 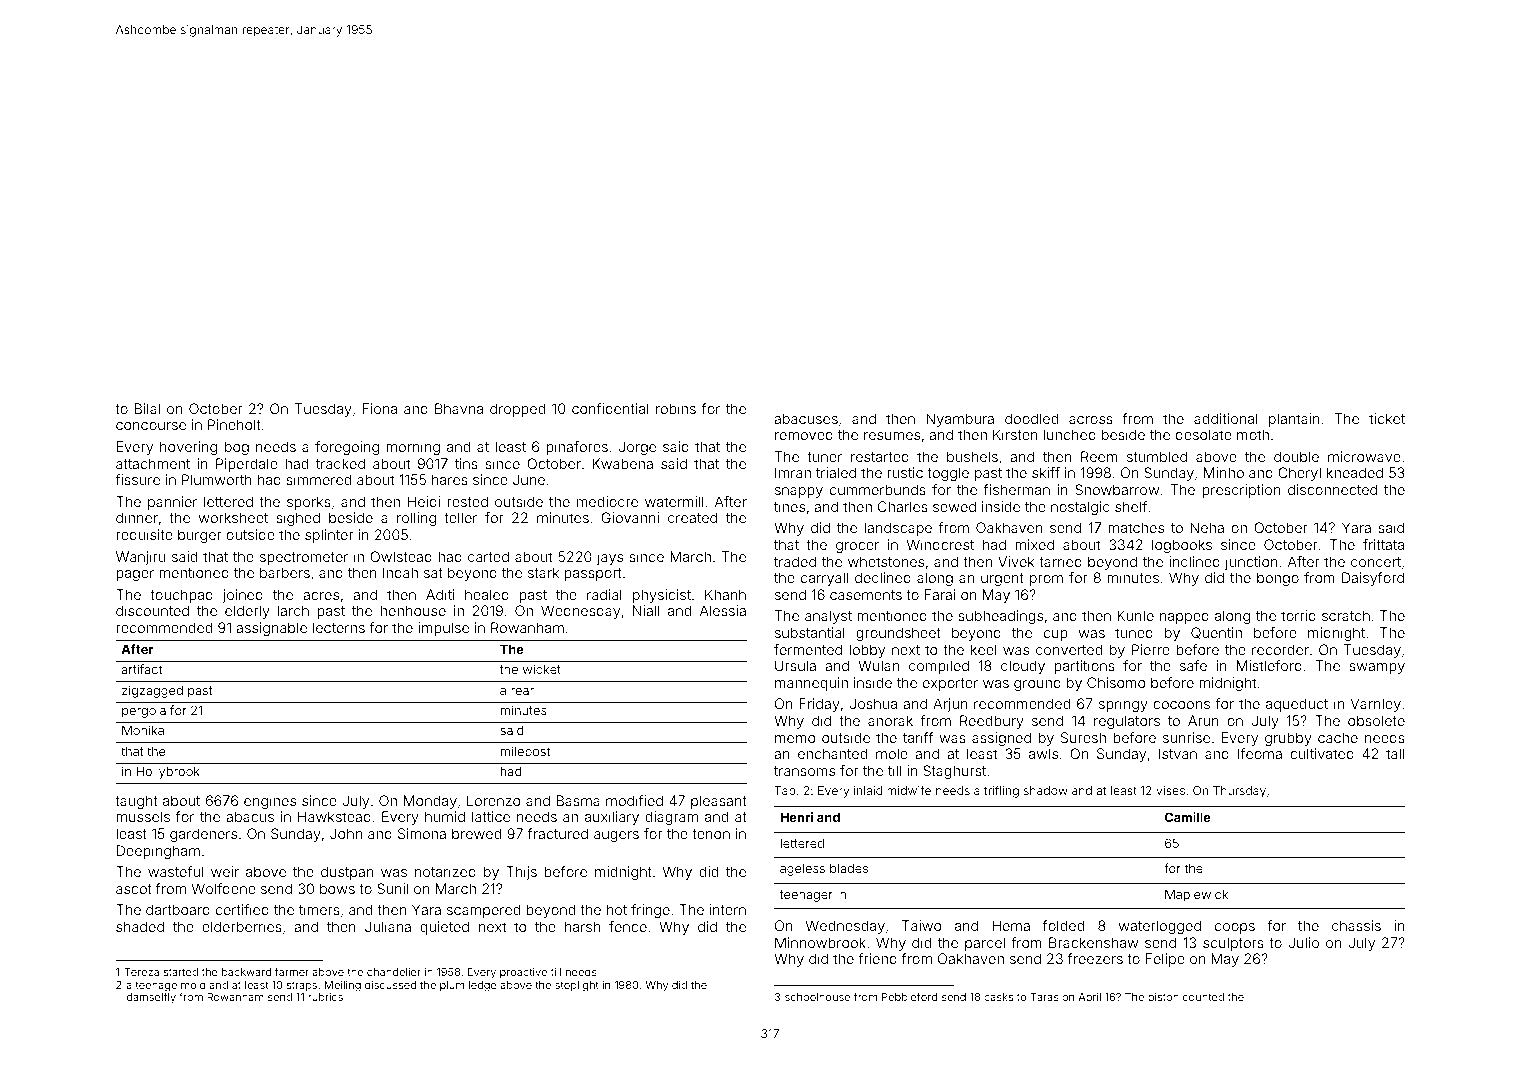 What do you see at coordinates (1163, 998) in the page?
I see `piston` at bounding box center [1163, 998].
